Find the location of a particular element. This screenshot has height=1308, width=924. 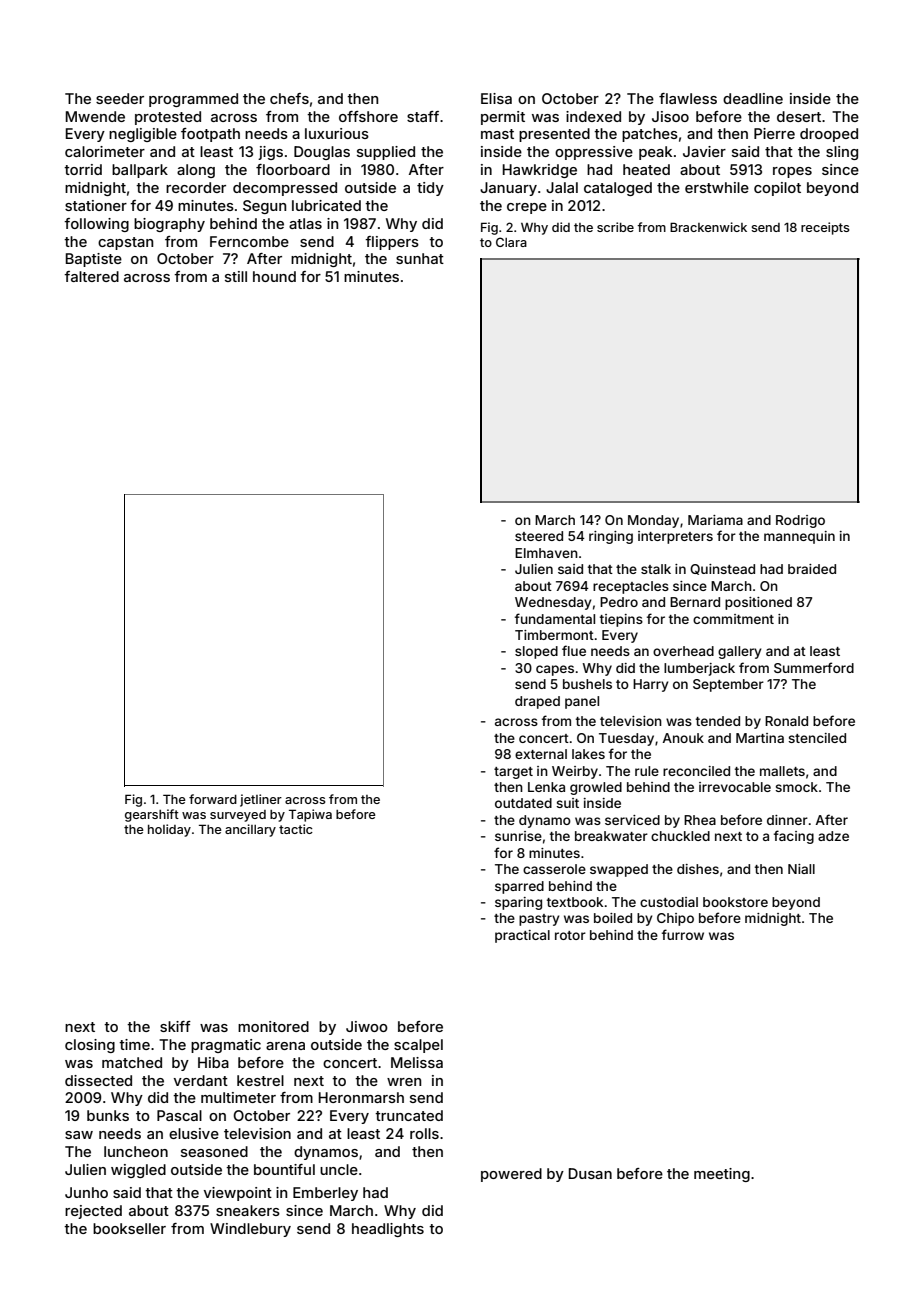

headlights is located at coordinates (388, 1230).
